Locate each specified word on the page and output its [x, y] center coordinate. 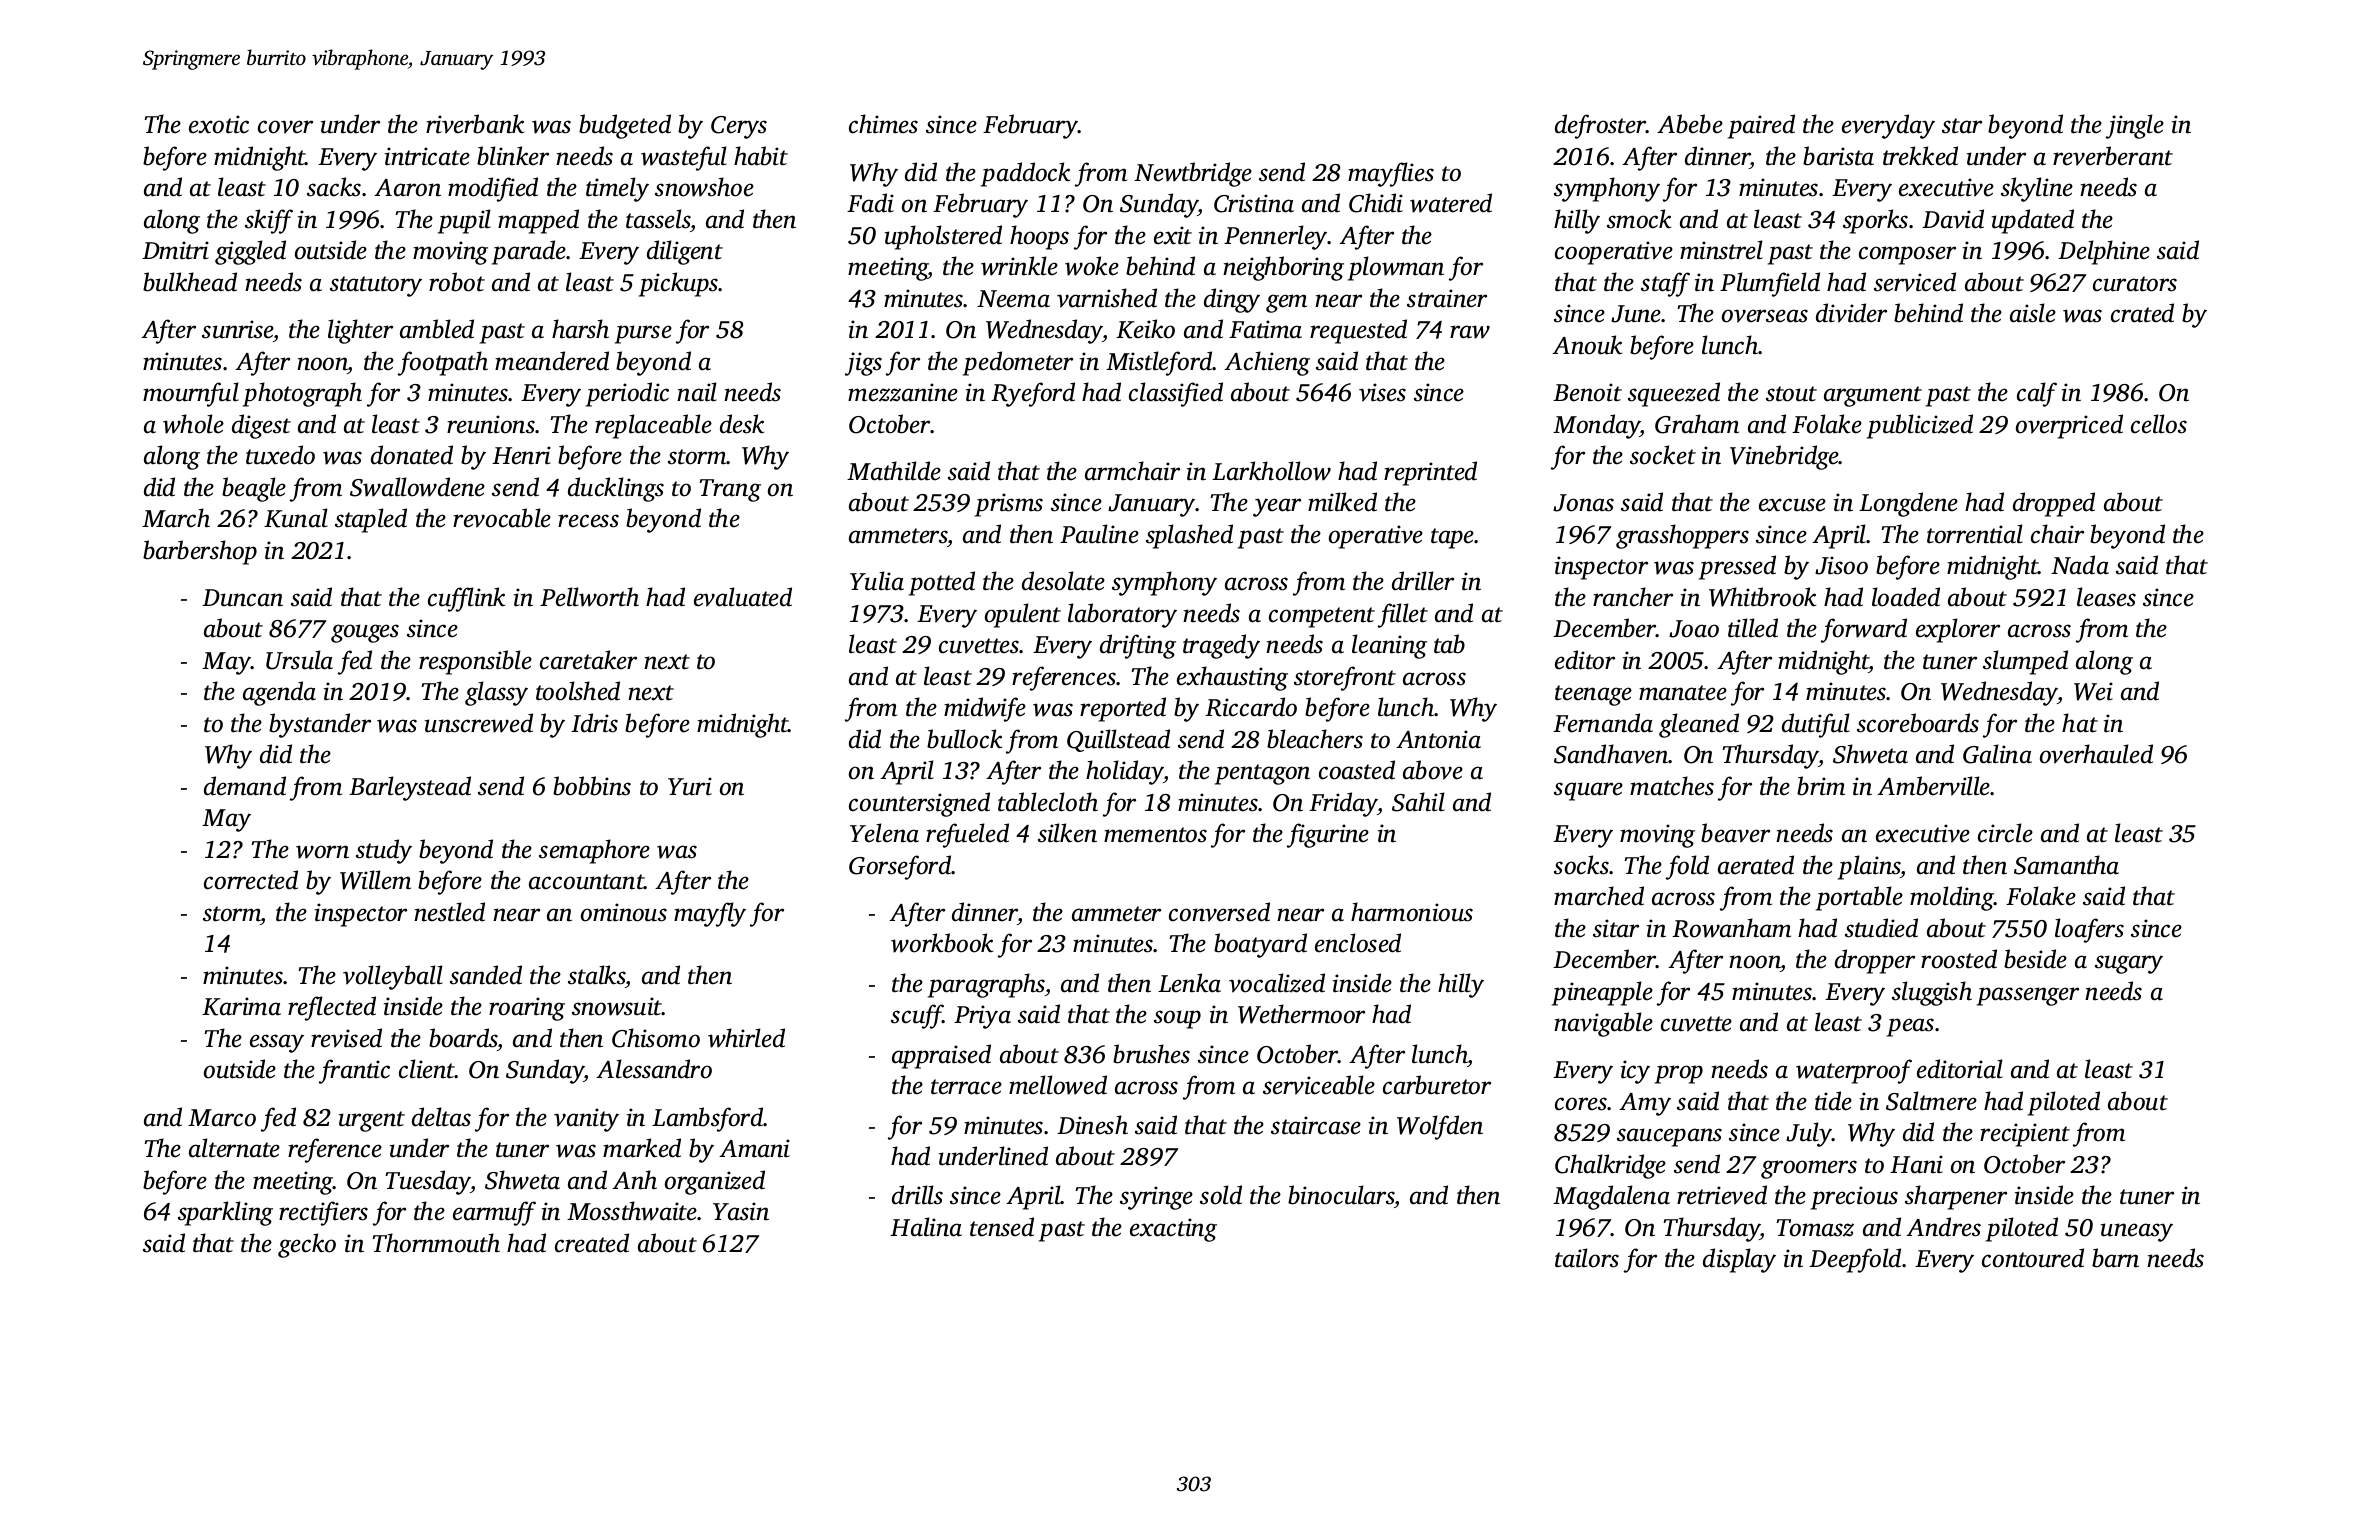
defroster [1600, 126]
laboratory [1122, 615]
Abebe [1690, 124]
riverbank [475, 124]
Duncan [242, 598]
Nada [2080, 565]
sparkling [225, 1213]
